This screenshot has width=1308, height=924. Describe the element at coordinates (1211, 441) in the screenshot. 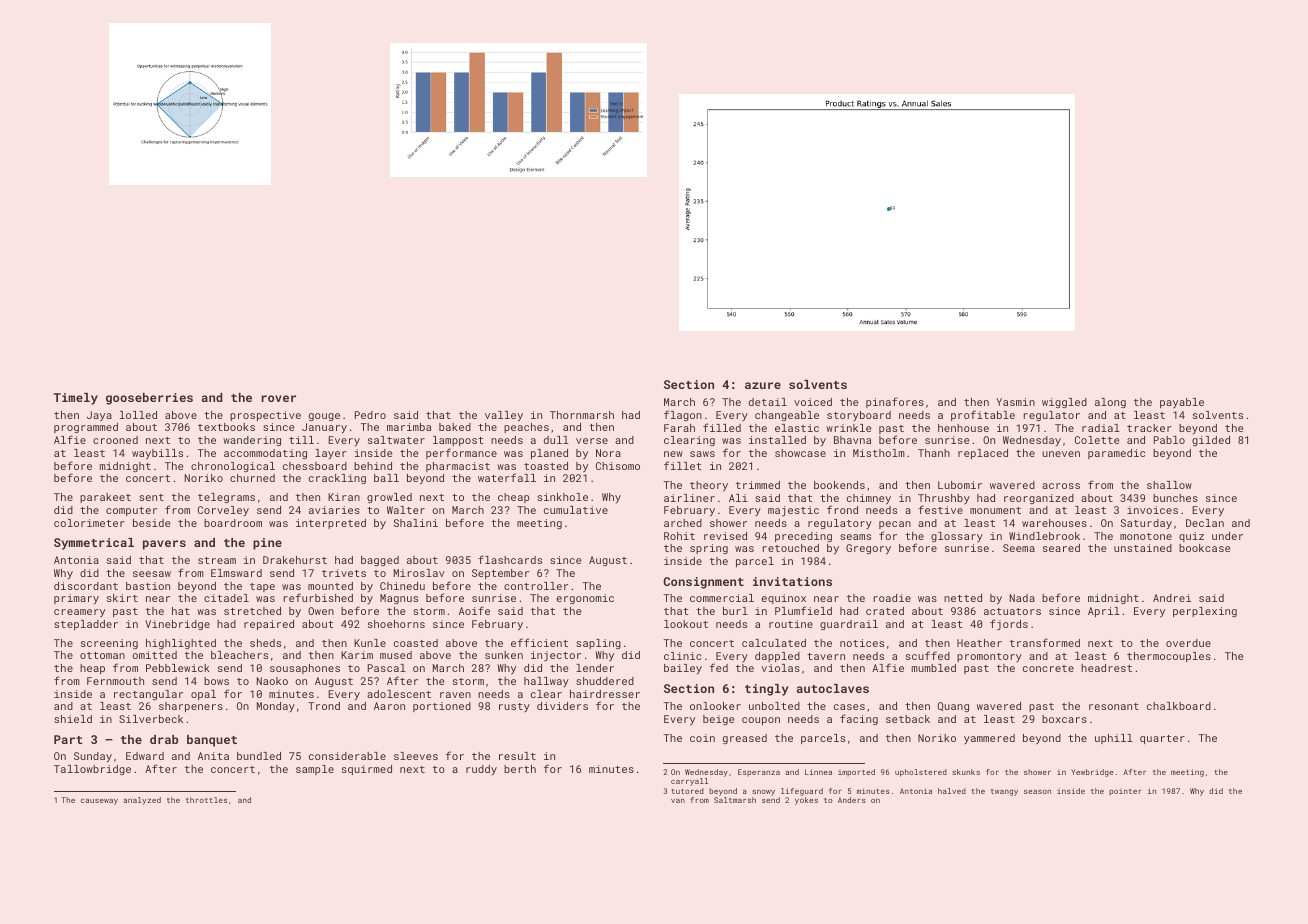

I see `gilded` at that location.
